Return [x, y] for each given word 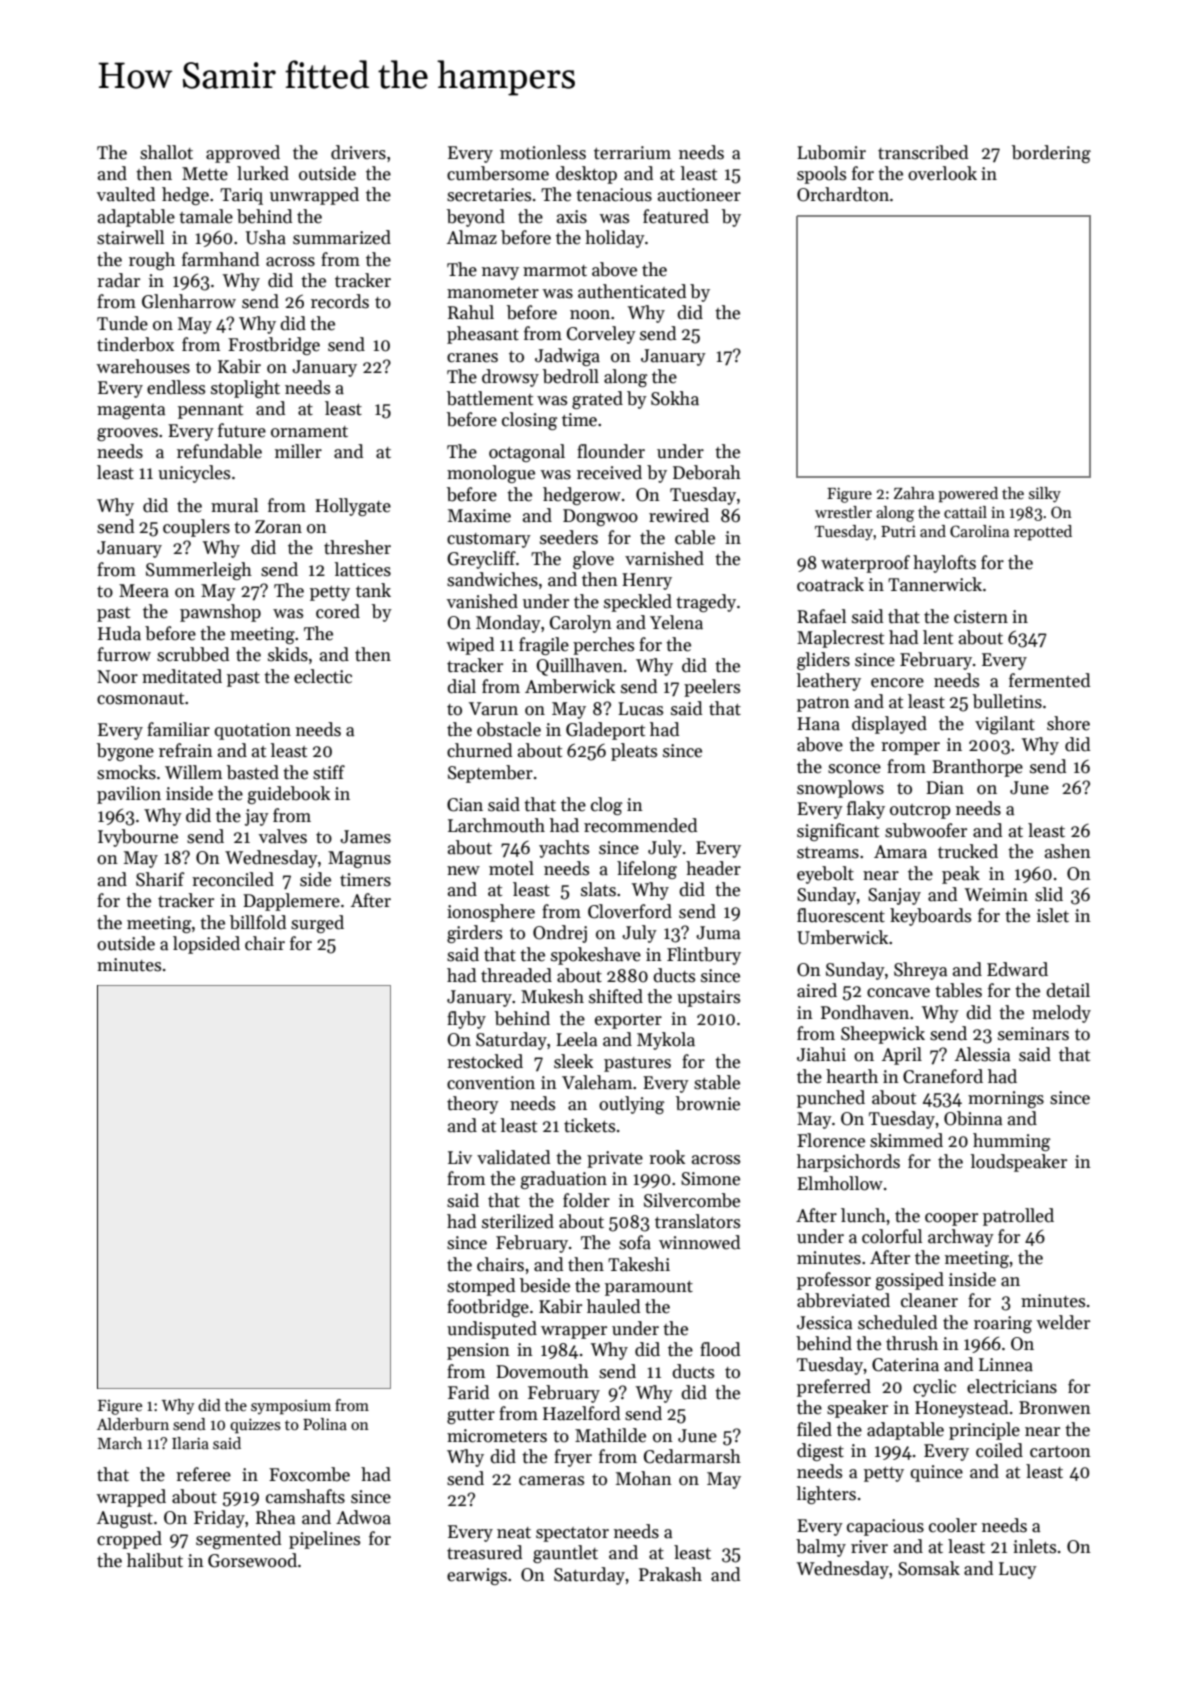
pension [478, 1351]
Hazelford [581, 1413]
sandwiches [492, 579]
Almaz [472, 237]
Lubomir [831, 152]
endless [176, 387]
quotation [252, 731]
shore [1068, 723]
